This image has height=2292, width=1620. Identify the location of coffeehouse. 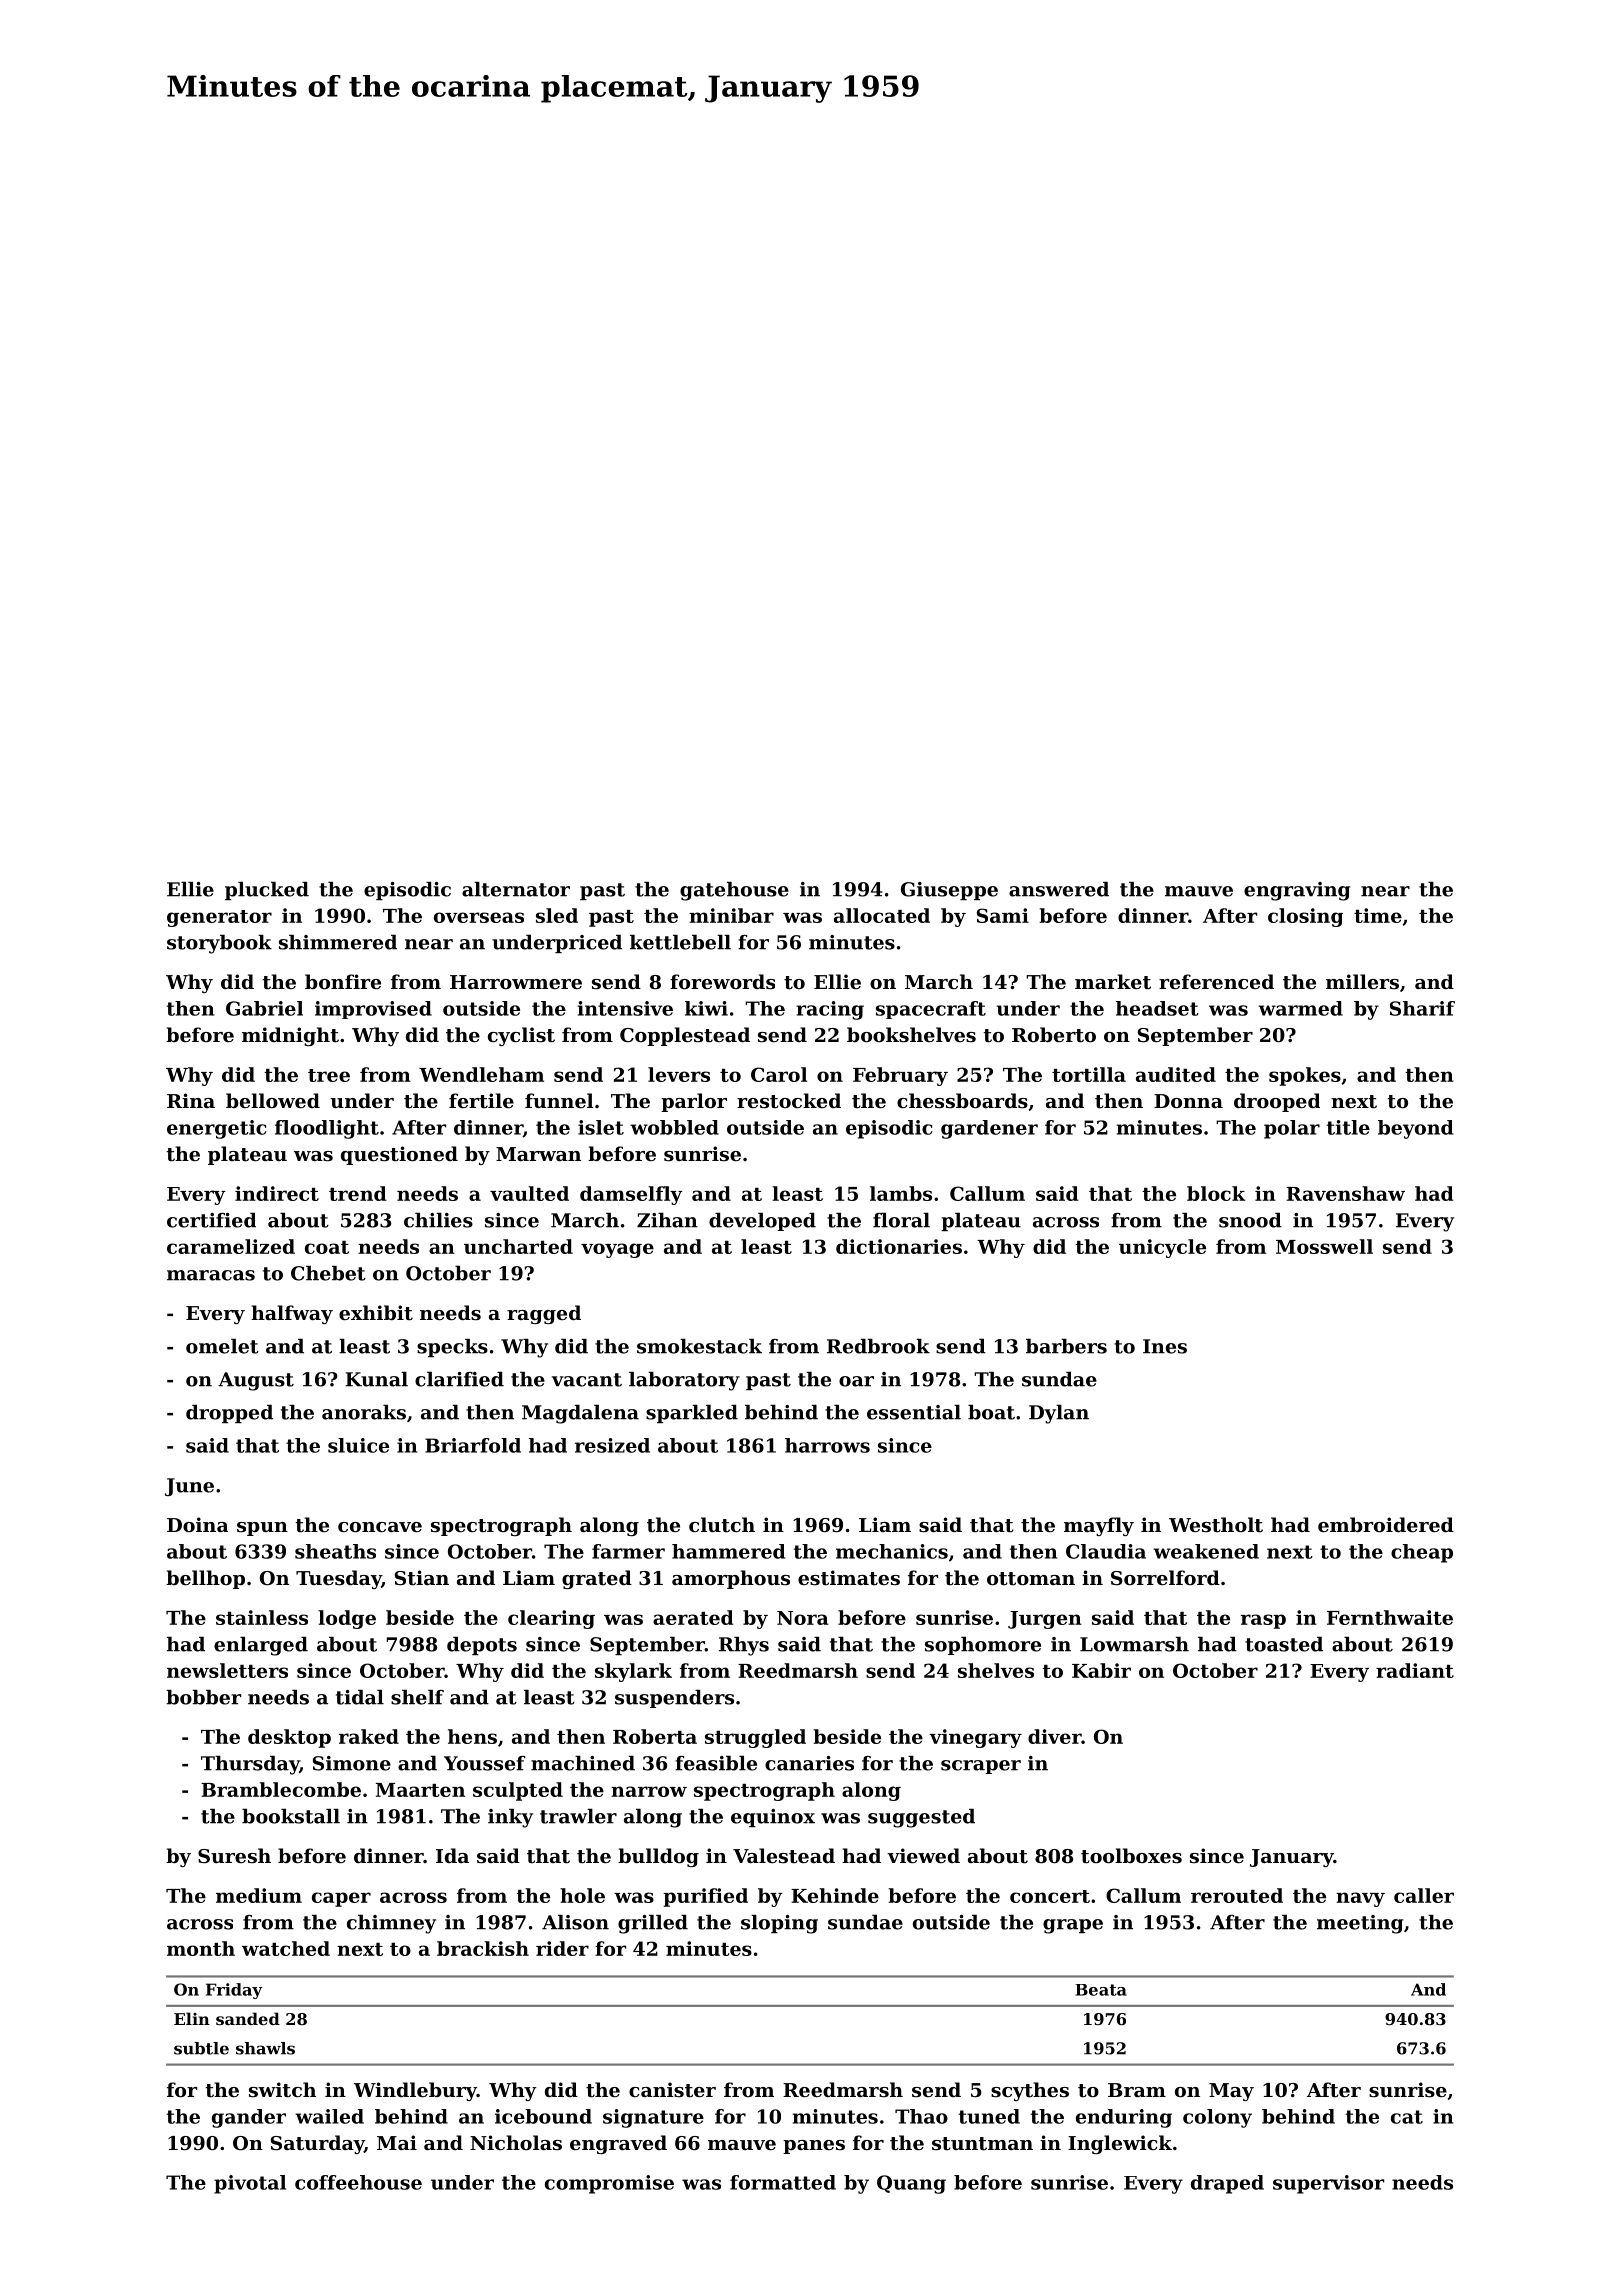
(358, 2182).
